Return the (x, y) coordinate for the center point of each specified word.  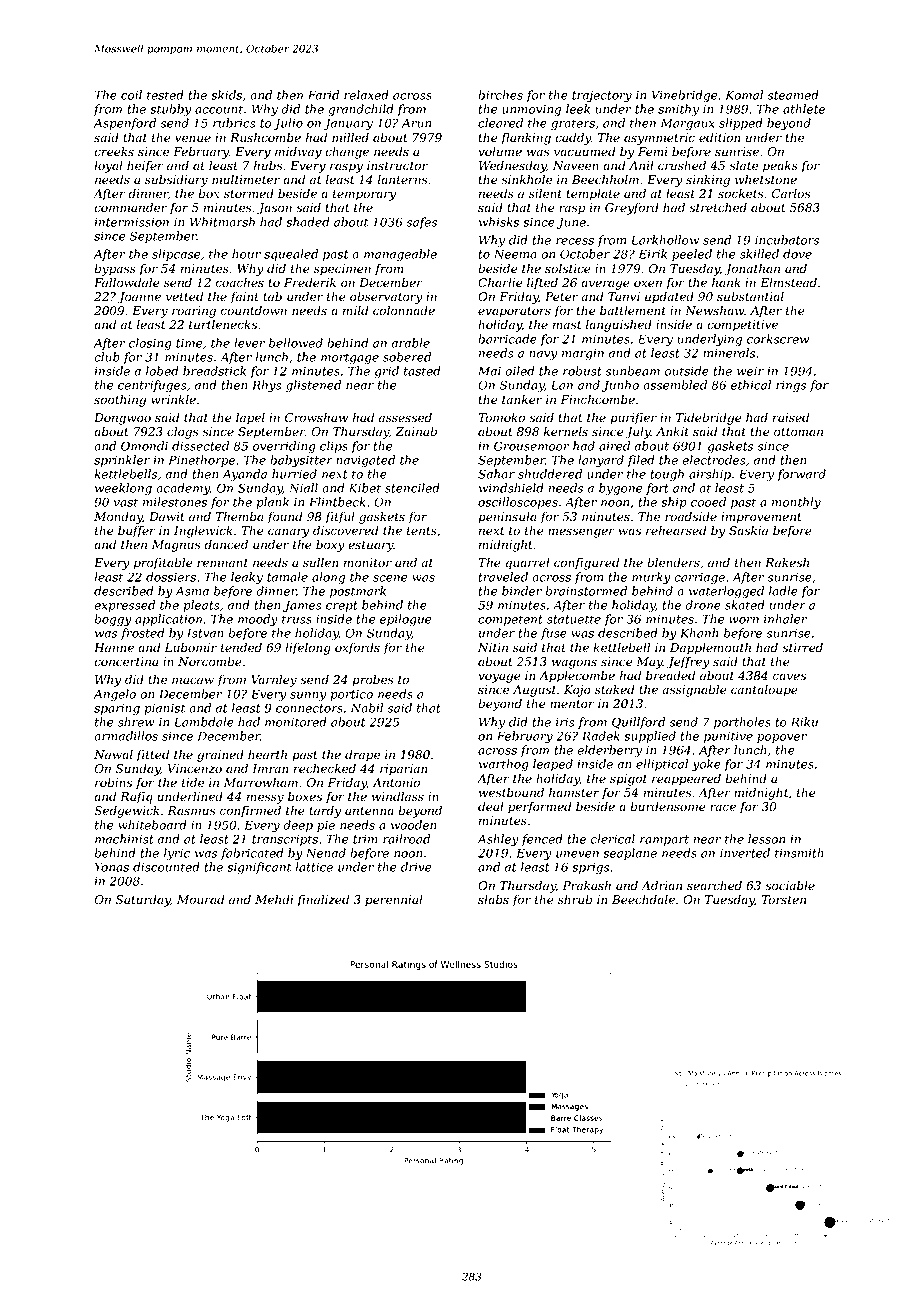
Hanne (114, 648)
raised (791, 418)
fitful (340, 517)
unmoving (531, 110)
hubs (268, 165)
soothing (120, 401)
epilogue (406, 620)
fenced (542, 840)
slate (743, 165)
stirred (802, 647)
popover (782, 738)
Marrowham (261, 782)
